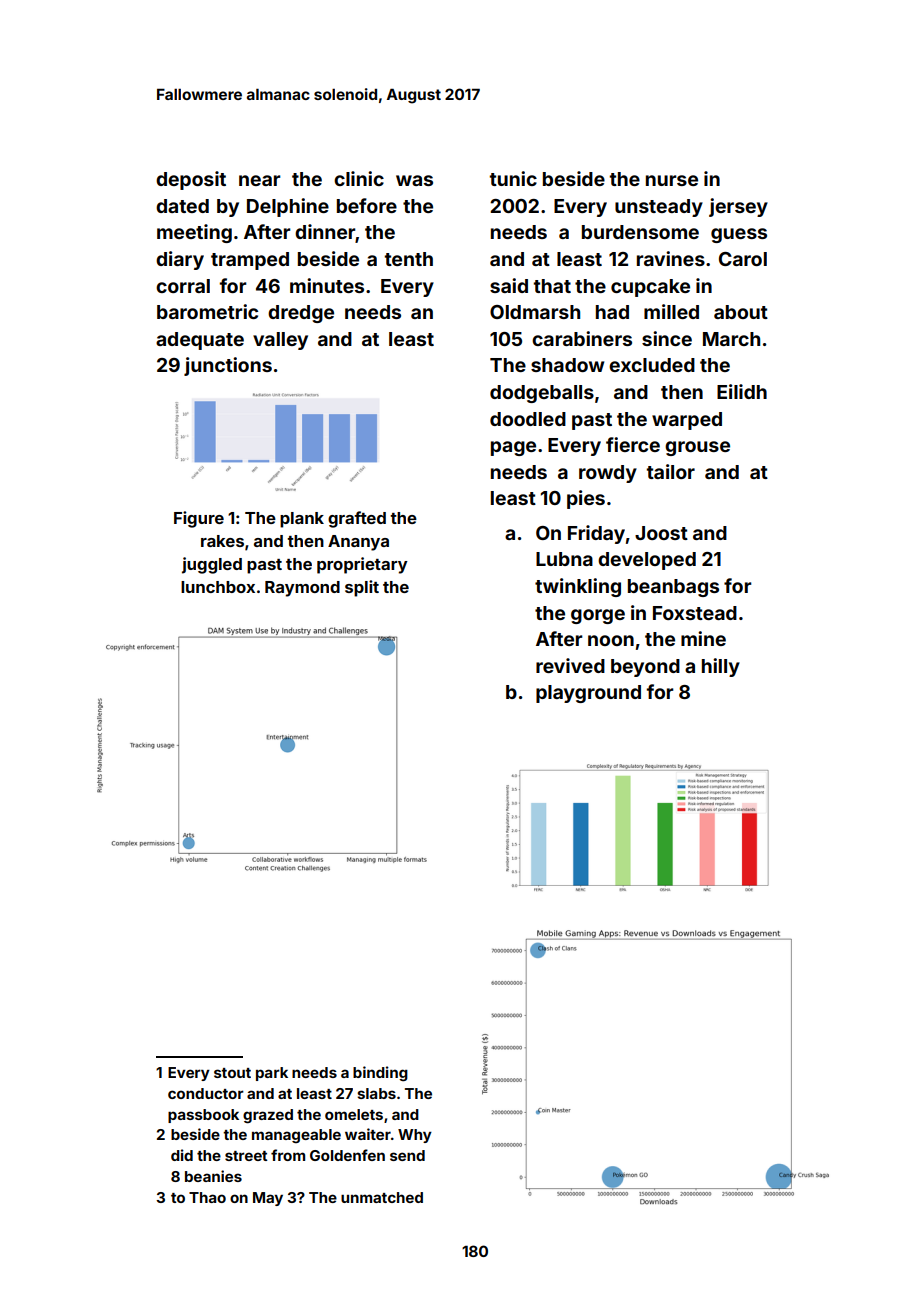 This screenshot has width=924, height=1311. Describe the element at coordinates (301, 314) in the screenshot. I see `dredge` at that location.
